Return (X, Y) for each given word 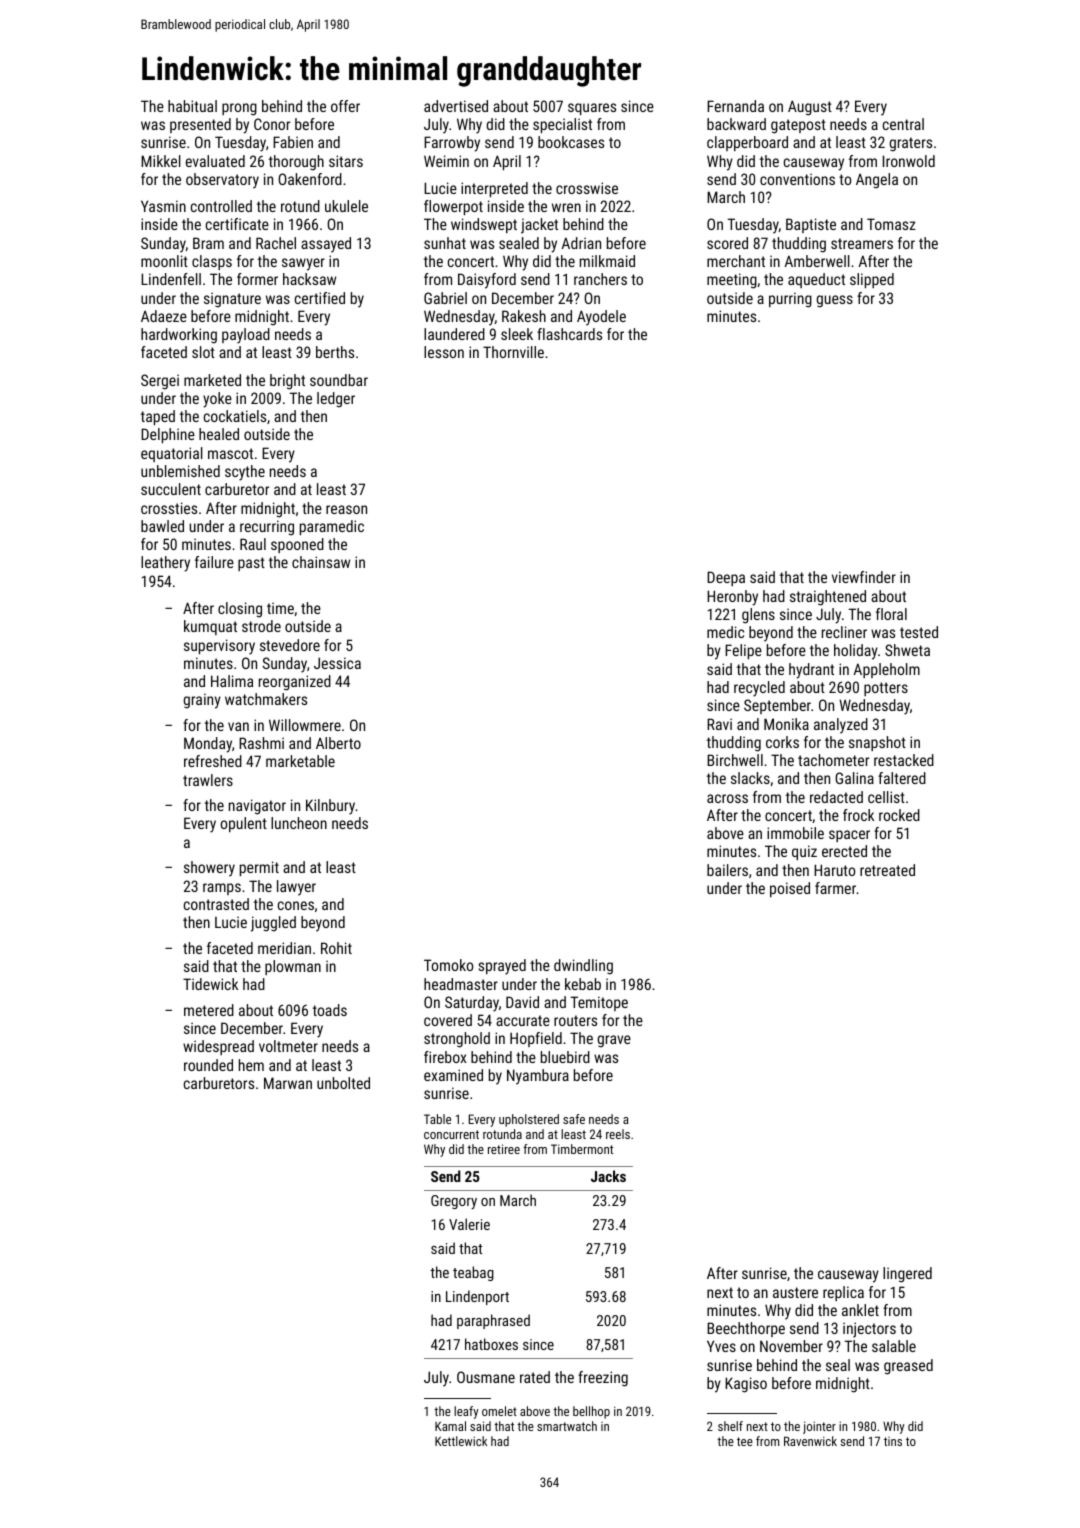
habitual (192, 106)
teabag (473, 1273)
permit (259, 868)
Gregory (454, 1202)
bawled (162, 526)
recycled (759, 689)
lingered (907, 1275)
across (727, 798)
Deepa (726, 578)
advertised (456, 106)
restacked (904, 760)
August (810, 108)
